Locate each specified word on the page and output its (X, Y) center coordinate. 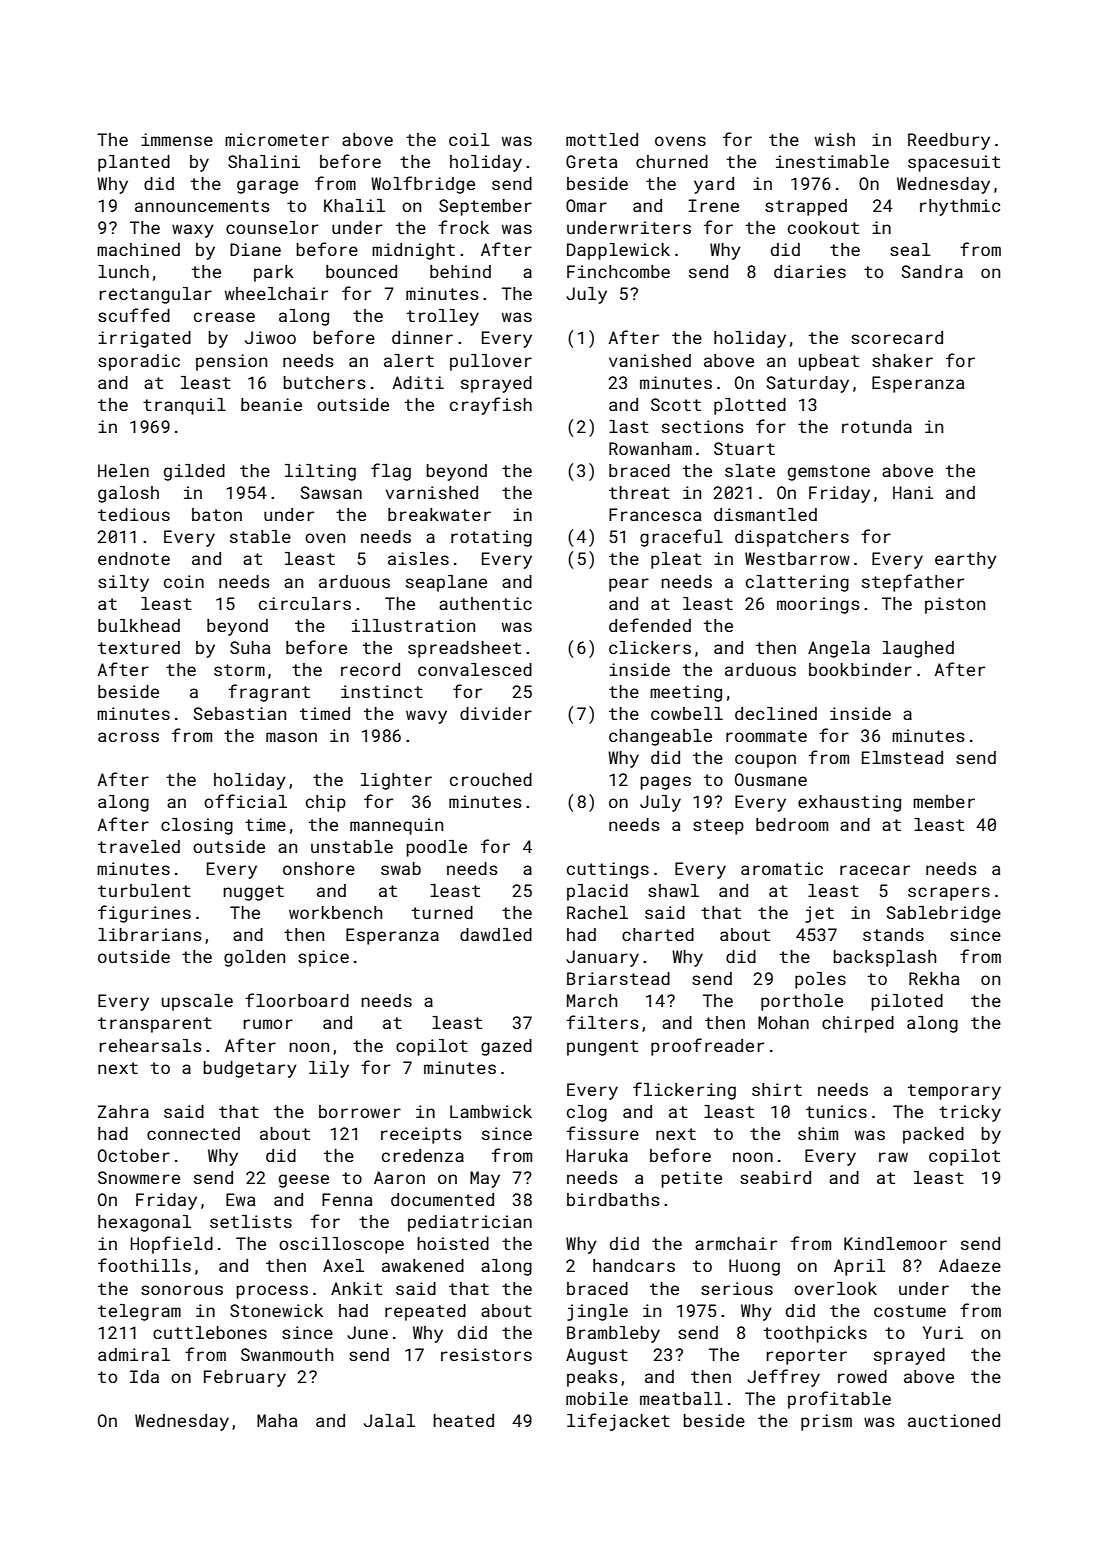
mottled (602, 139)
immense (177, 139)
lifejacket (618, 1422)
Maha (277, 1420)
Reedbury (949, 141)
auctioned (954, 1420)
